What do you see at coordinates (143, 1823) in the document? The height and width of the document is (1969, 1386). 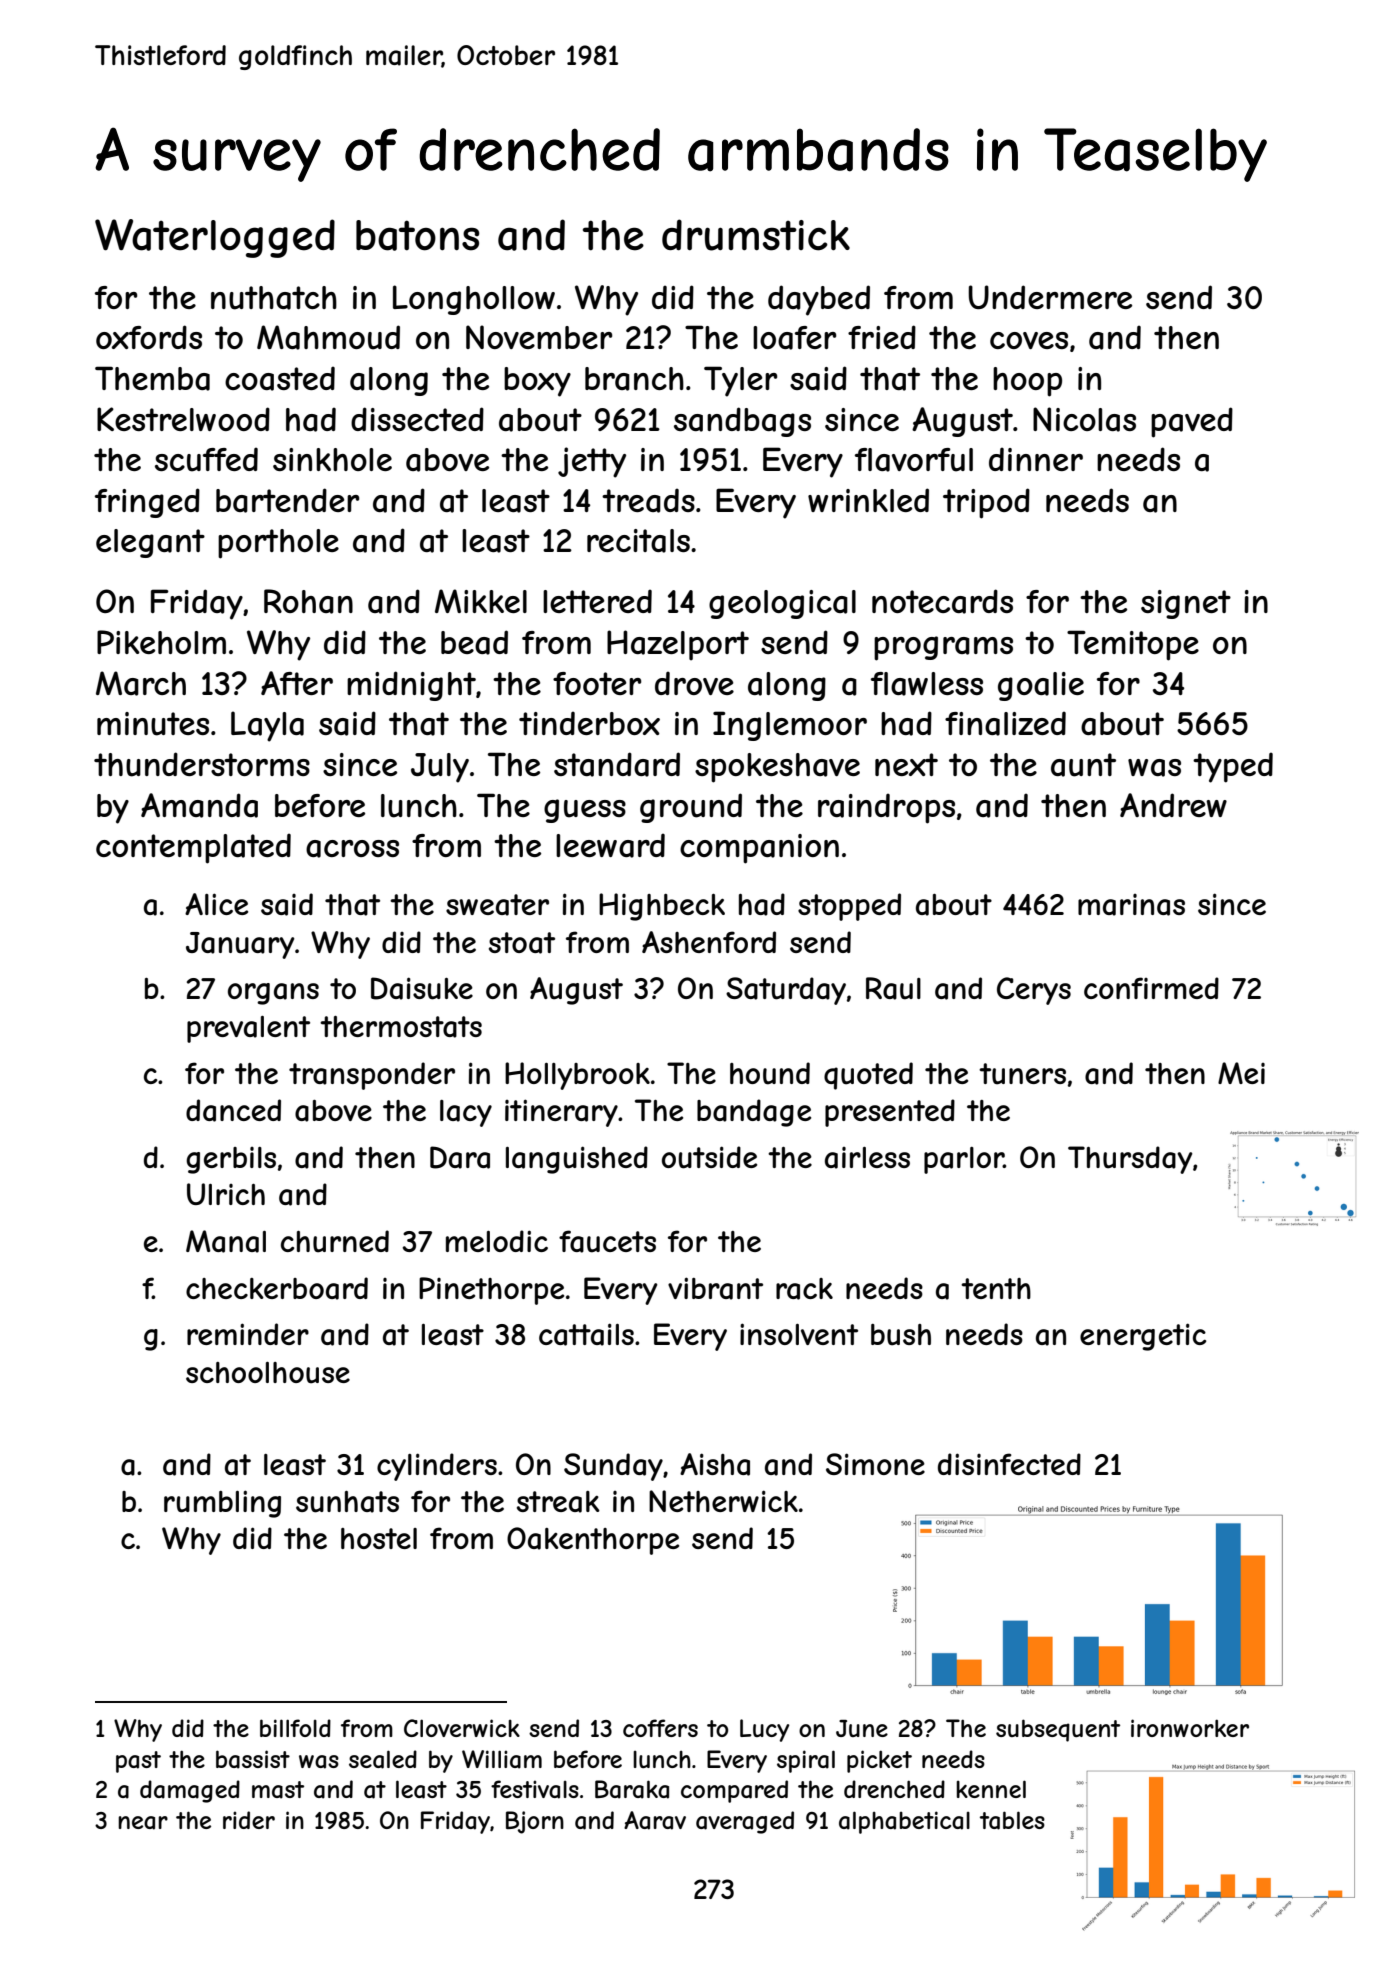 I see `near` at bounding box center [143, 1823].
